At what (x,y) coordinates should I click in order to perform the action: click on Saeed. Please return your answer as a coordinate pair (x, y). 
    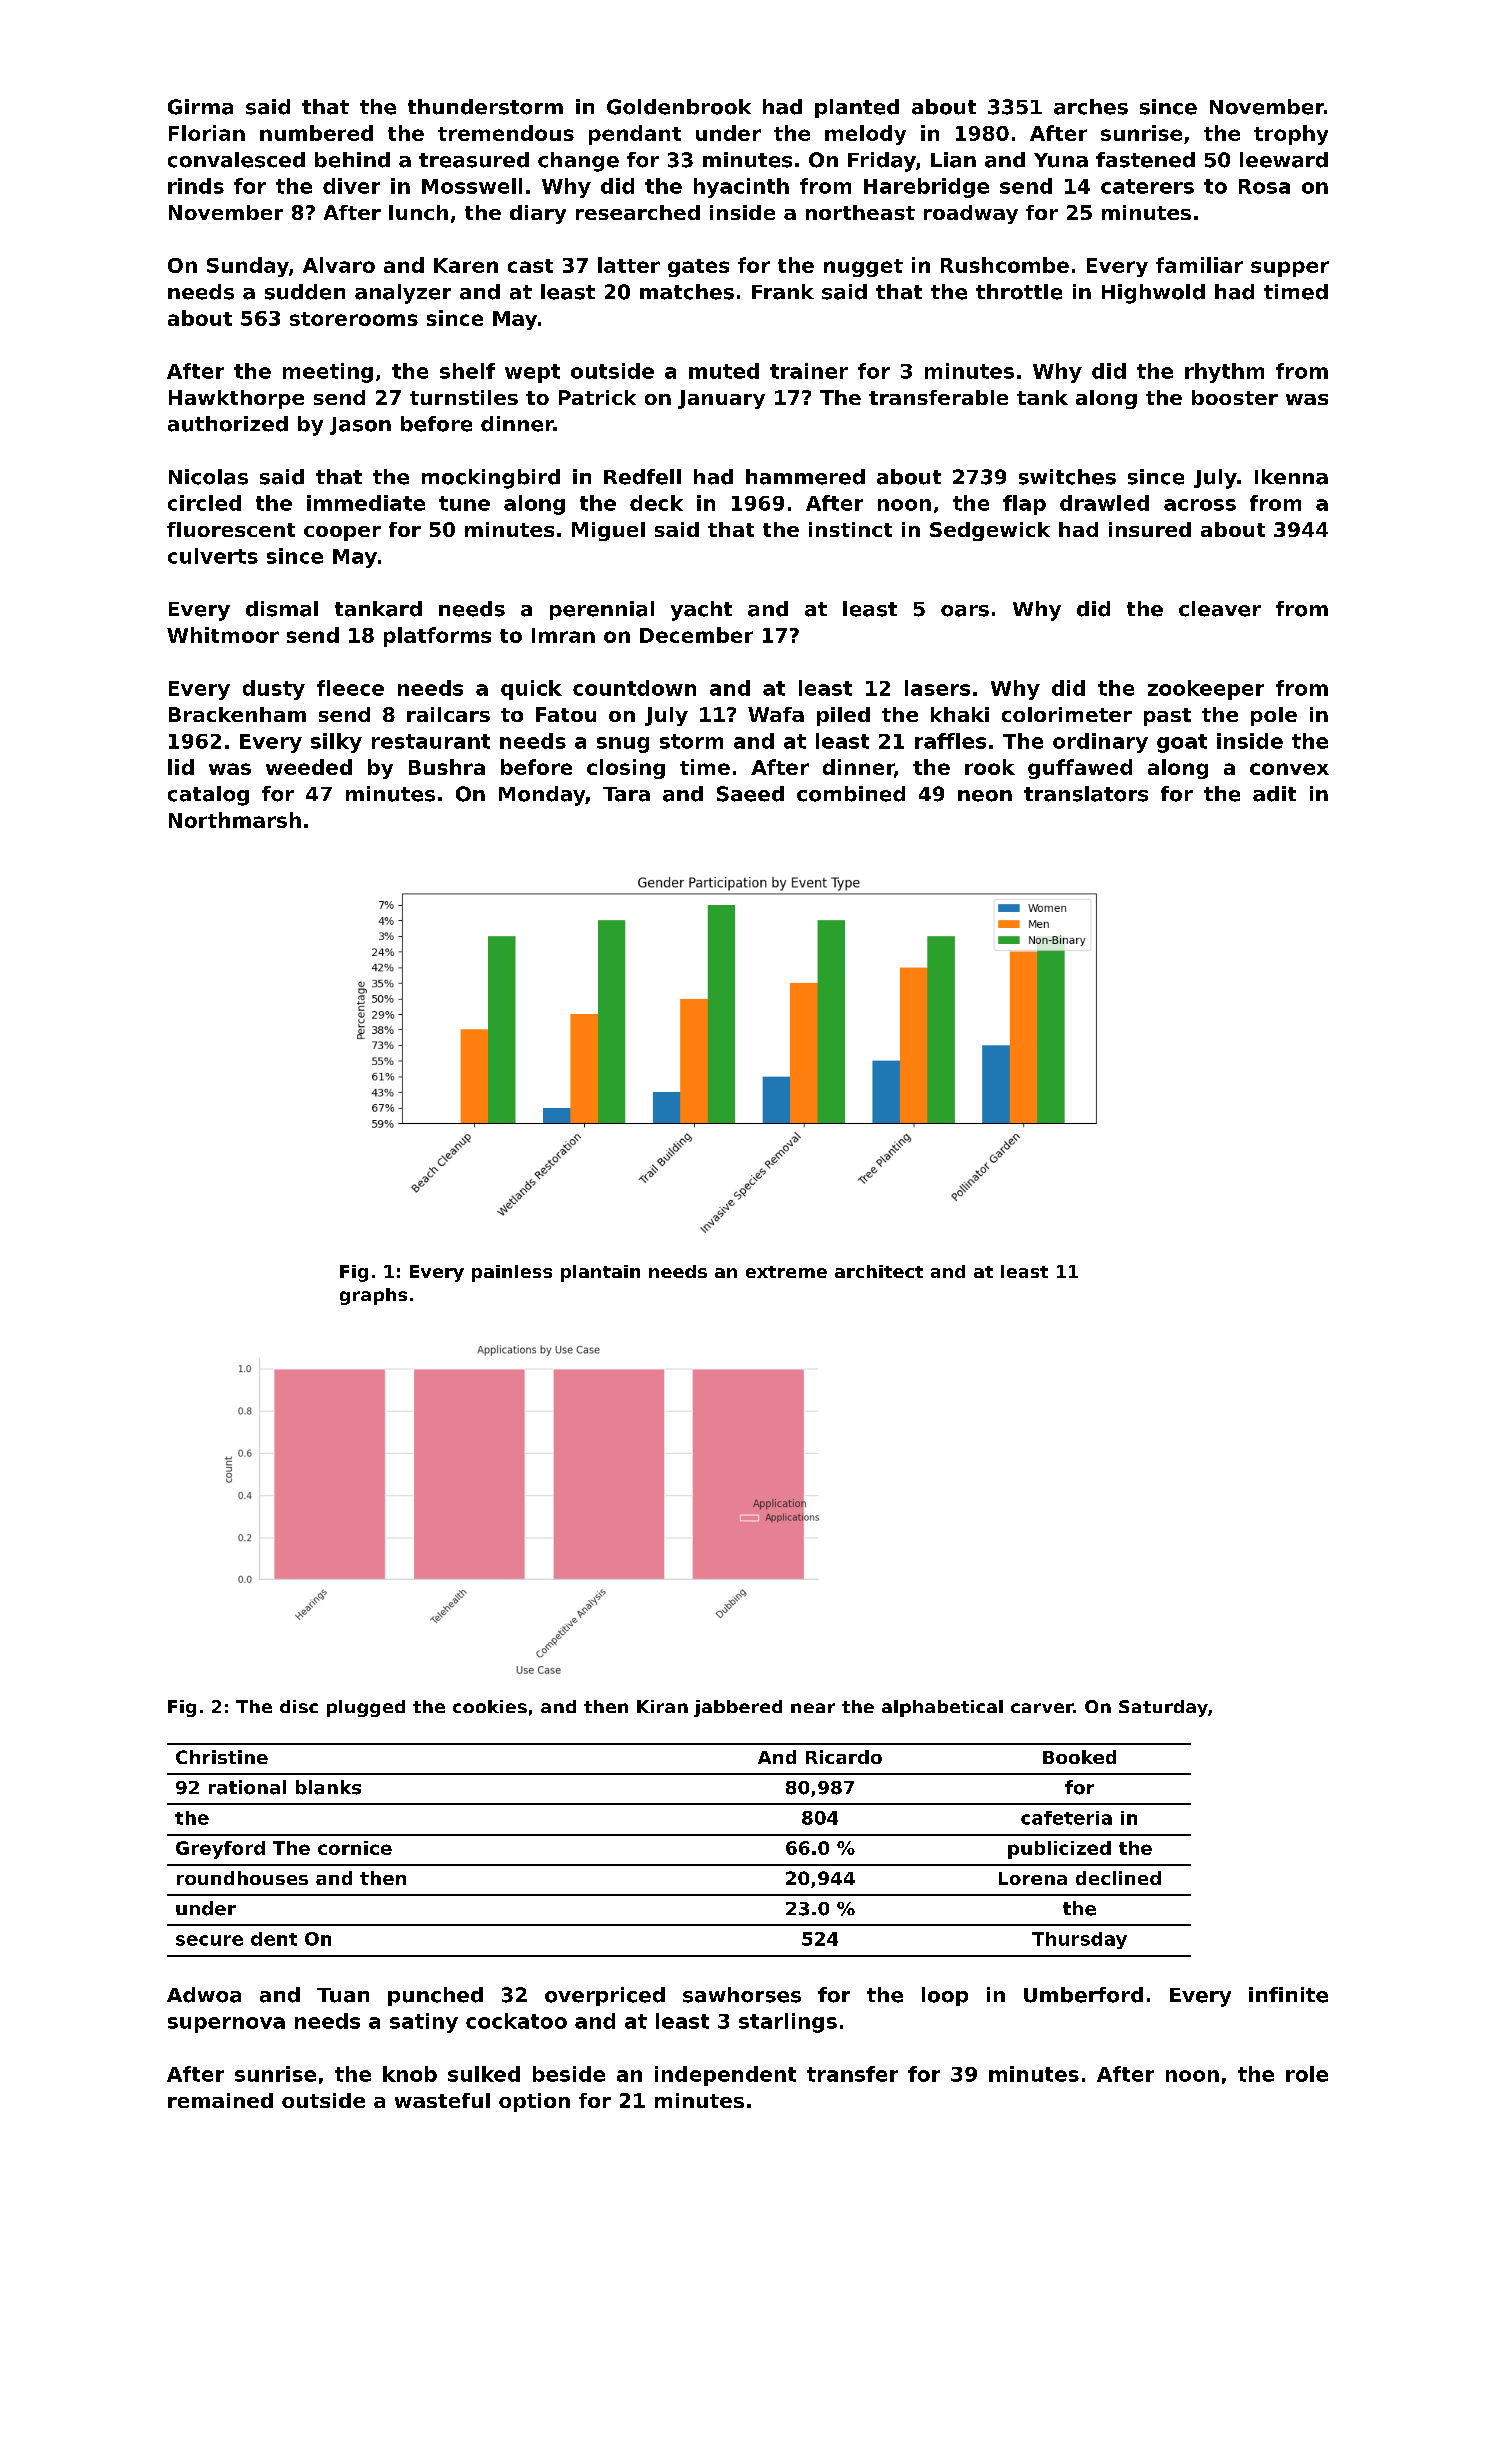
    Looking at the image, I should click on (750, 794).
